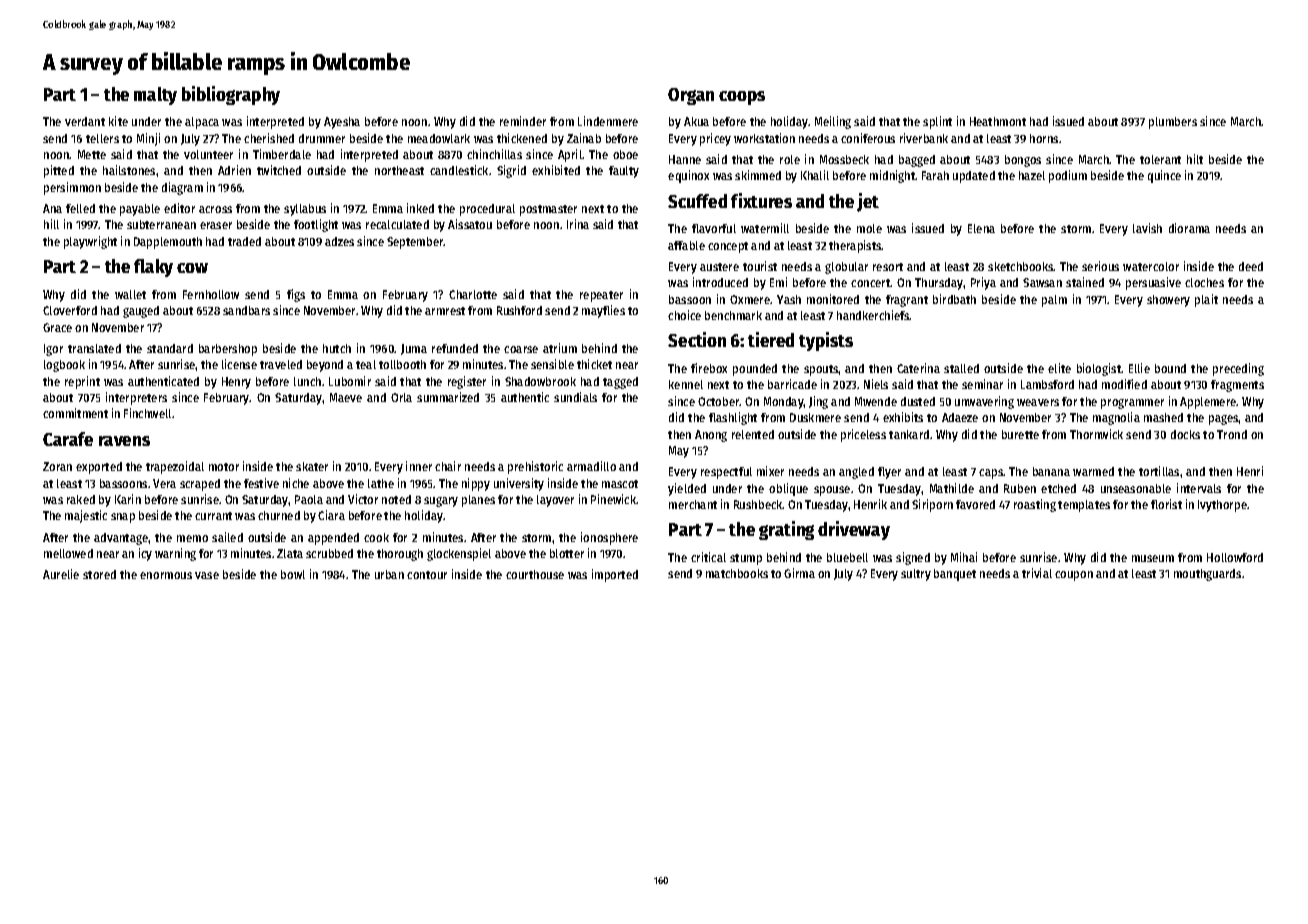  I want to click on Organ, so click(691, 96).
